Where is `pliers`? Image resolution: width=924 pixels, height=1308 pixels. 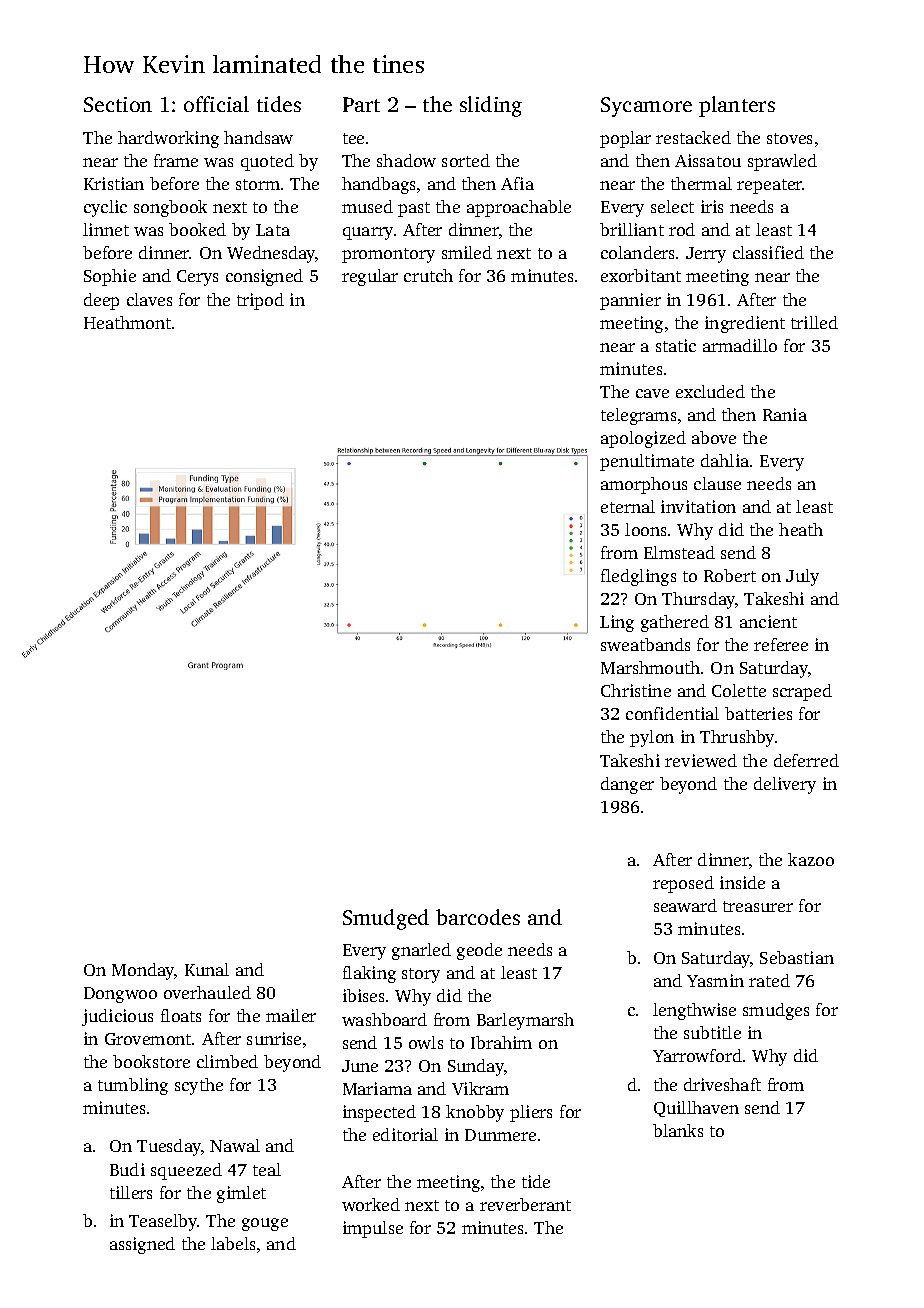
pliers is located at coordinates (531, 1113).
